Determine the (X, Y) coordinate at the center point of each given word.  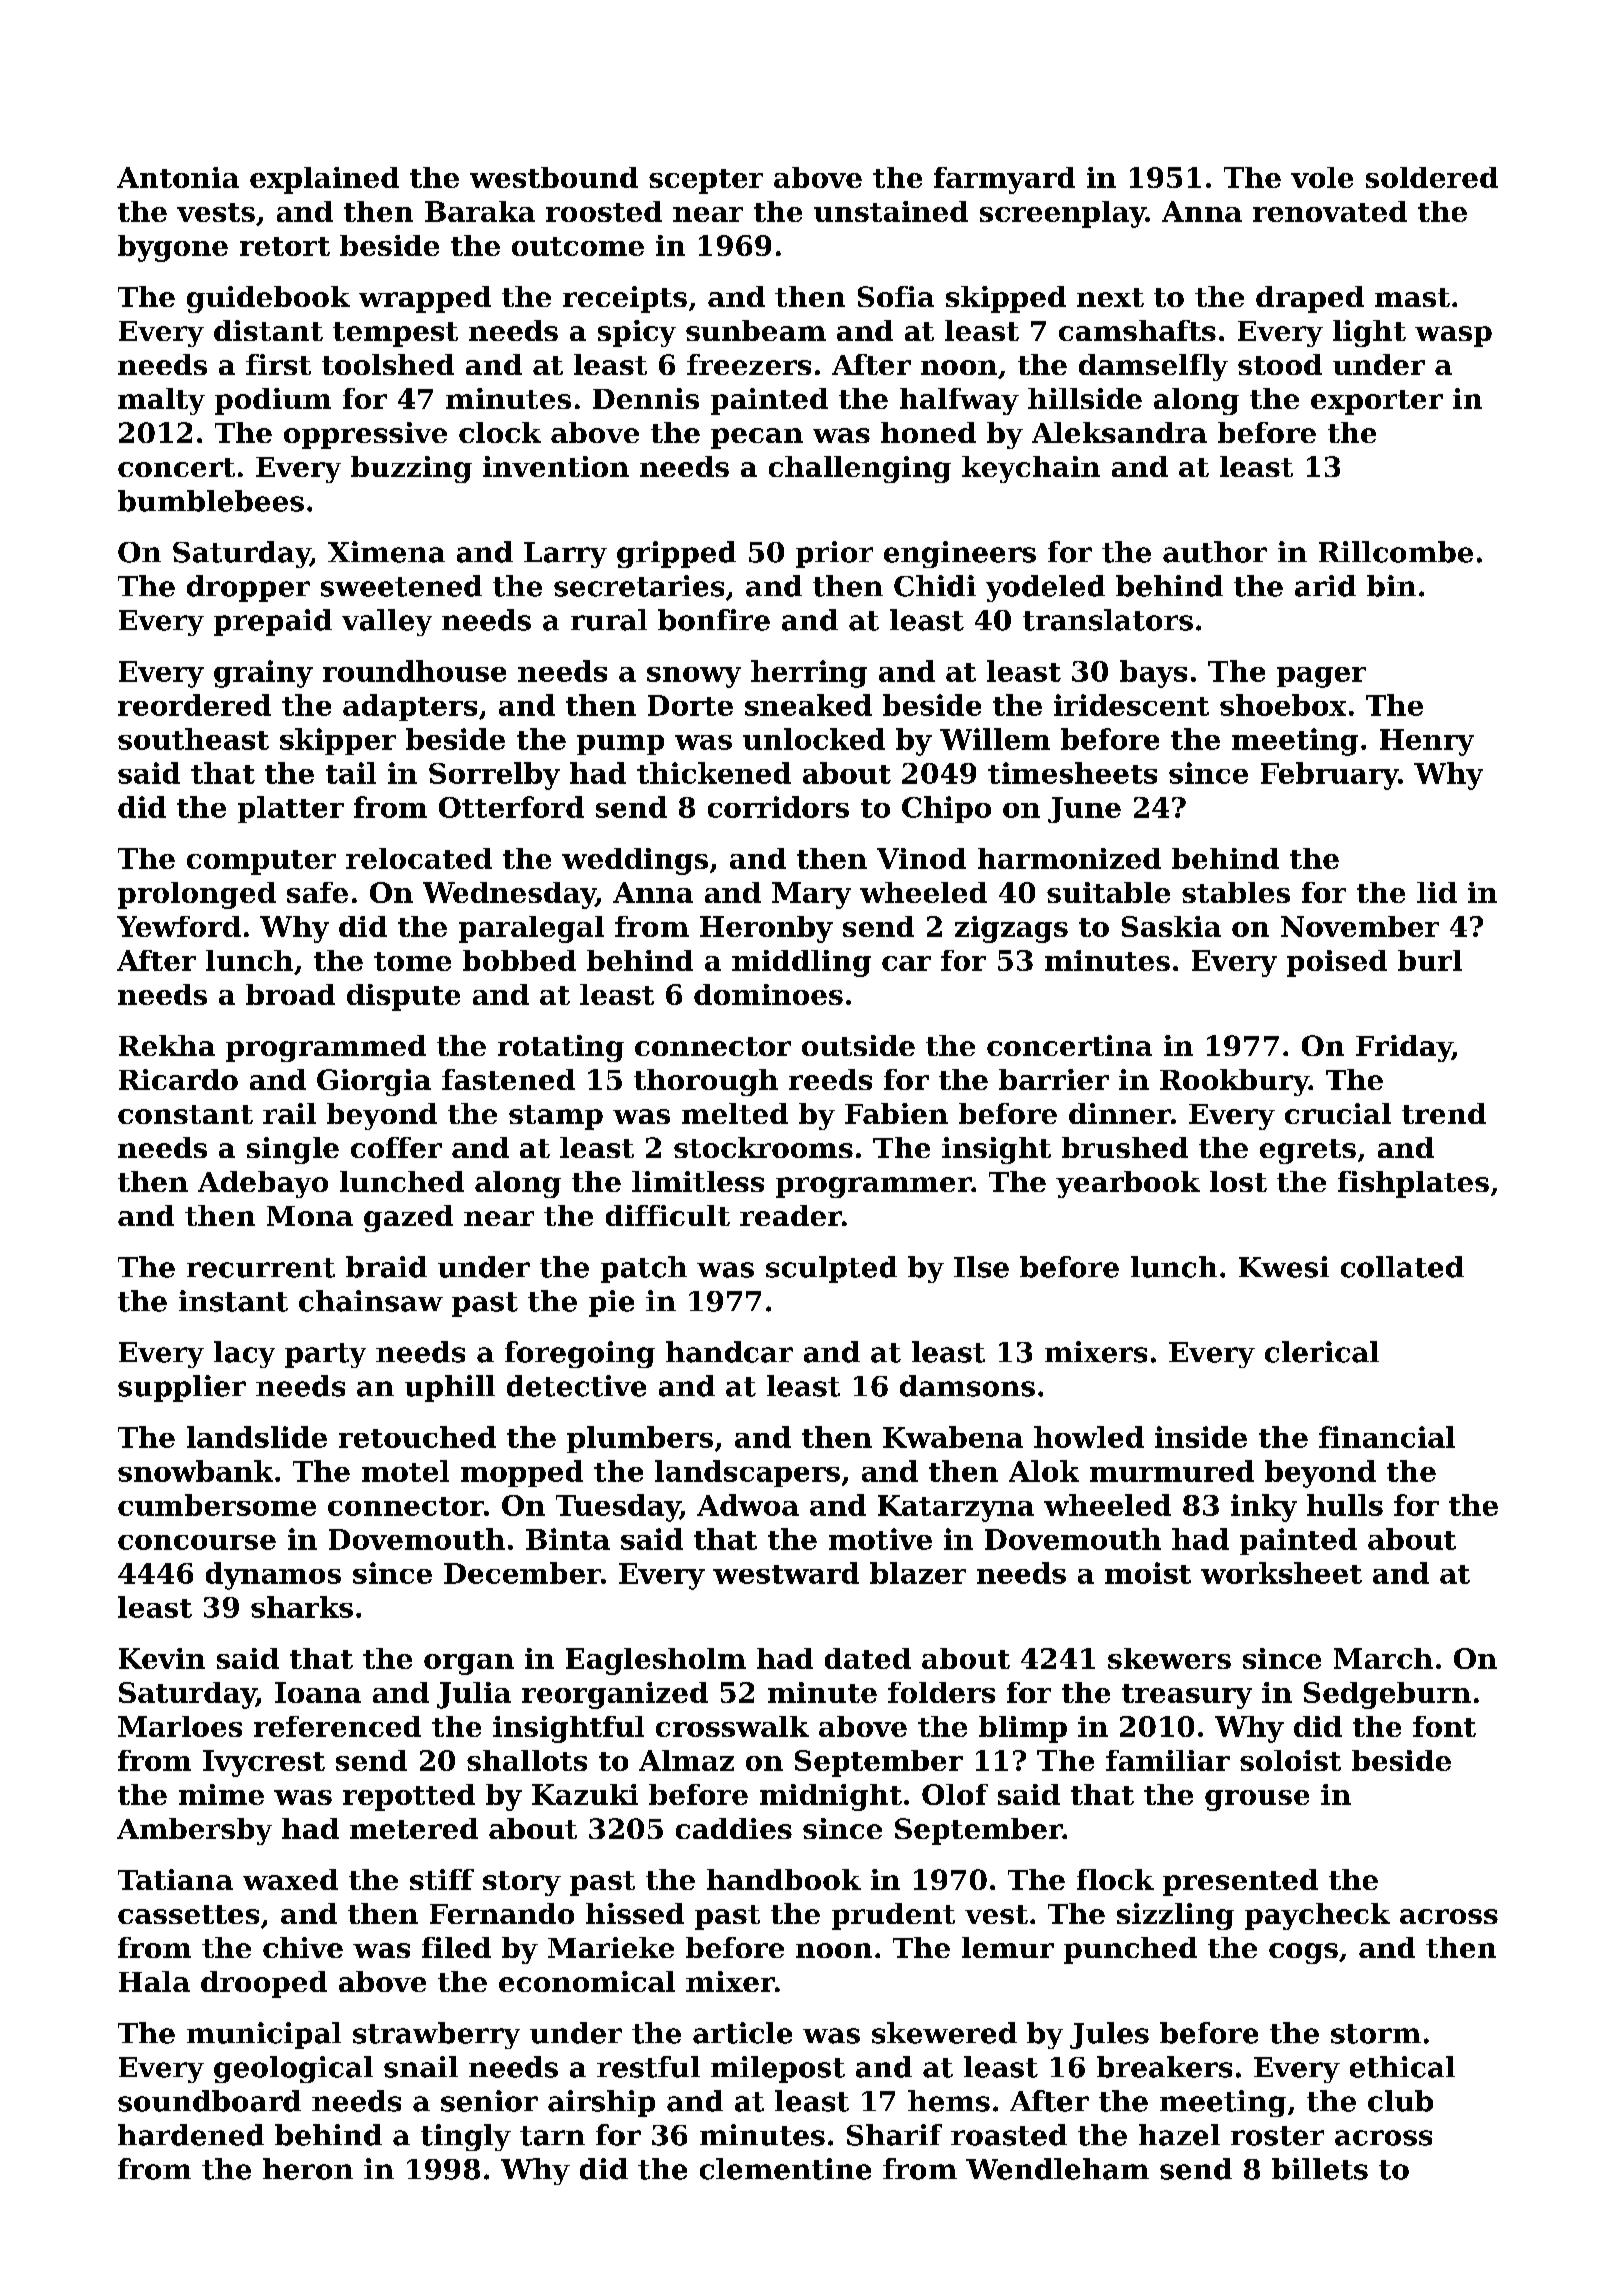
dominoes (768, 994)
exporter (1377, 402)
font (1444, 1726)
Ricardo (178, 1079)
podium (273, 401)
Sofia (896, 296)
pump (620, 745)
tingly (466, 2137)
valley (387, 622)
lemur (1008, 1947)
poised (1337, 963)
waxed (290, 1879)
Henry (1427, 742)
